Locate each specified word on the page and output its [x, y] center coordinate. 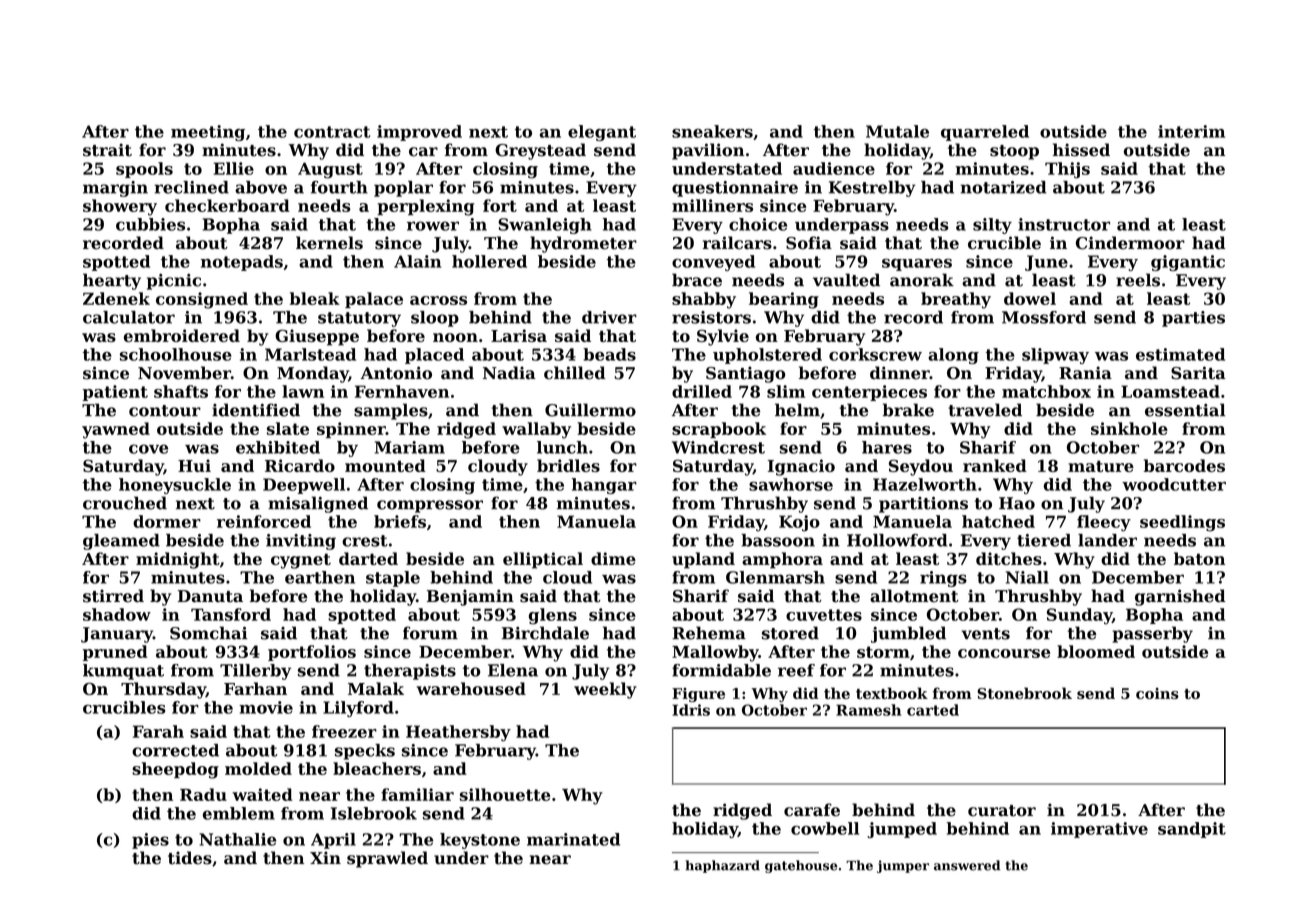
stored [790, 633]
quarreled [985, 133]
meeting [208, 133]
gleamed [121, 542]
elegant [602, 133]
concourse [1004, 653]
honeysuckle [175, 486]
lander [1107, 540]
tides [190, 858]
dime [613, 558]
